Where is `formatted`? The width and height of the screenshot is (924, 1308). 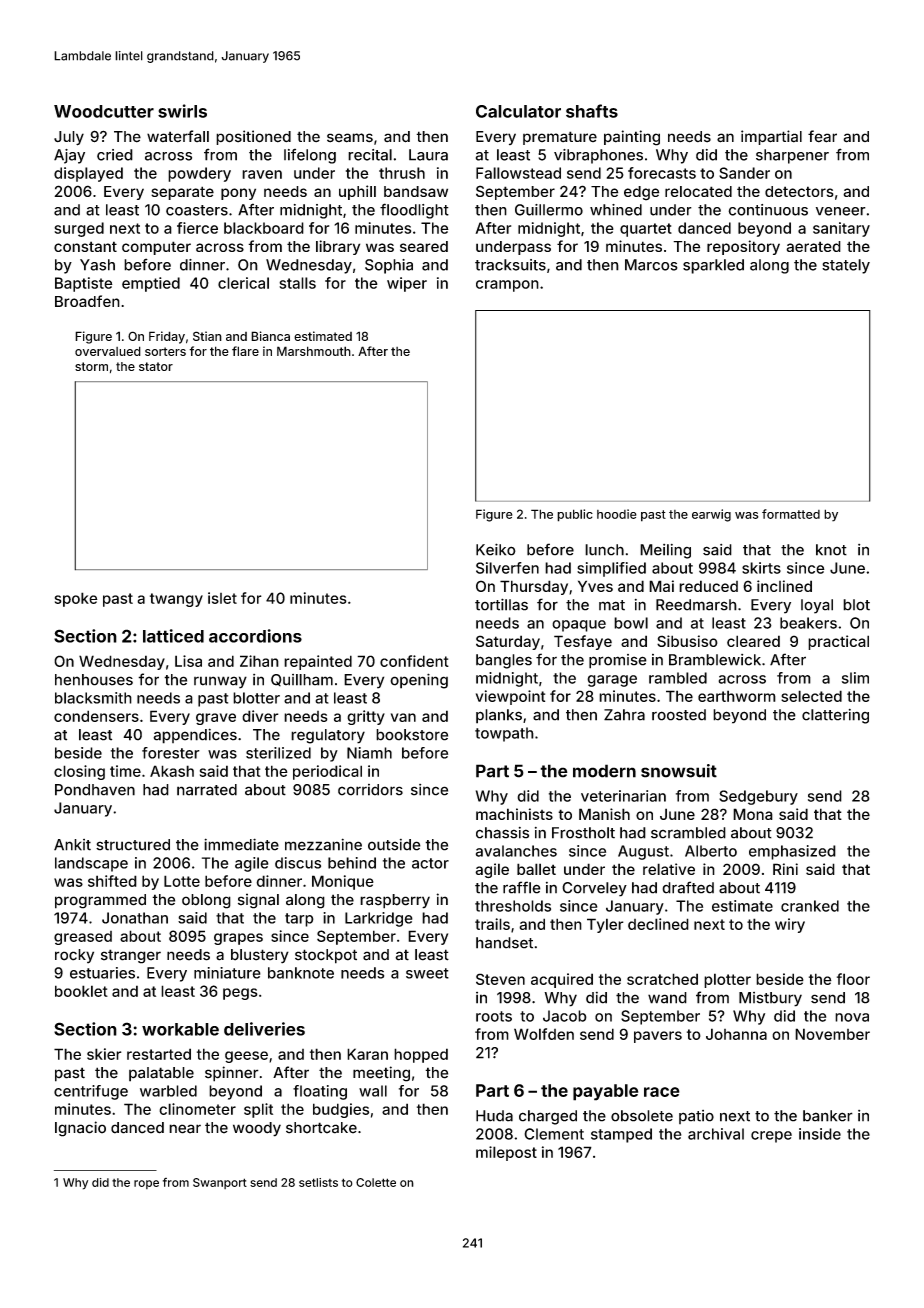 formatted is located at coordinates (791, 514).
